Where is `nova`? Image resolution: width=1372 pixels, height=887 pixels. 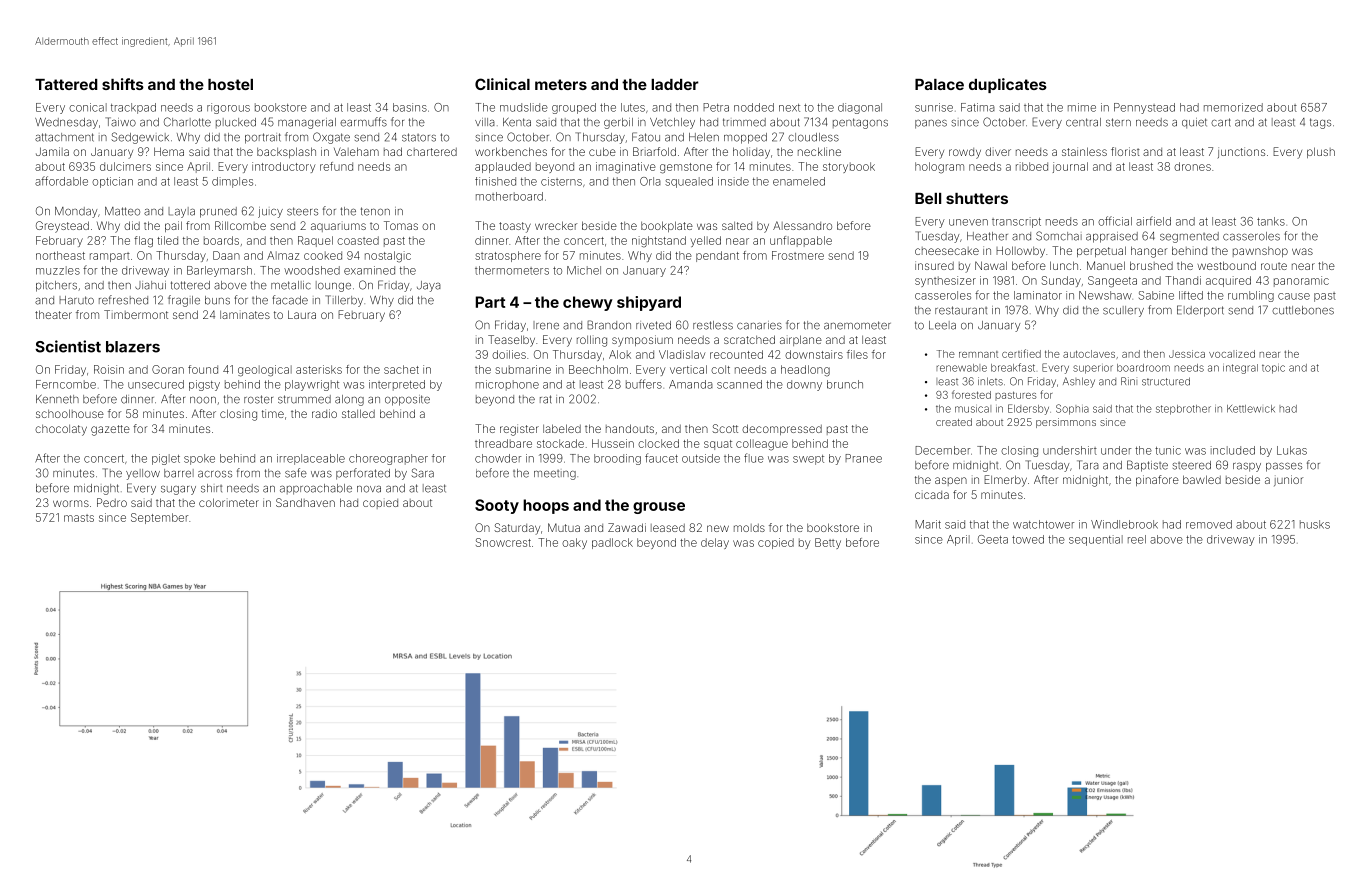
nova is located at coordinates (369, 489).
